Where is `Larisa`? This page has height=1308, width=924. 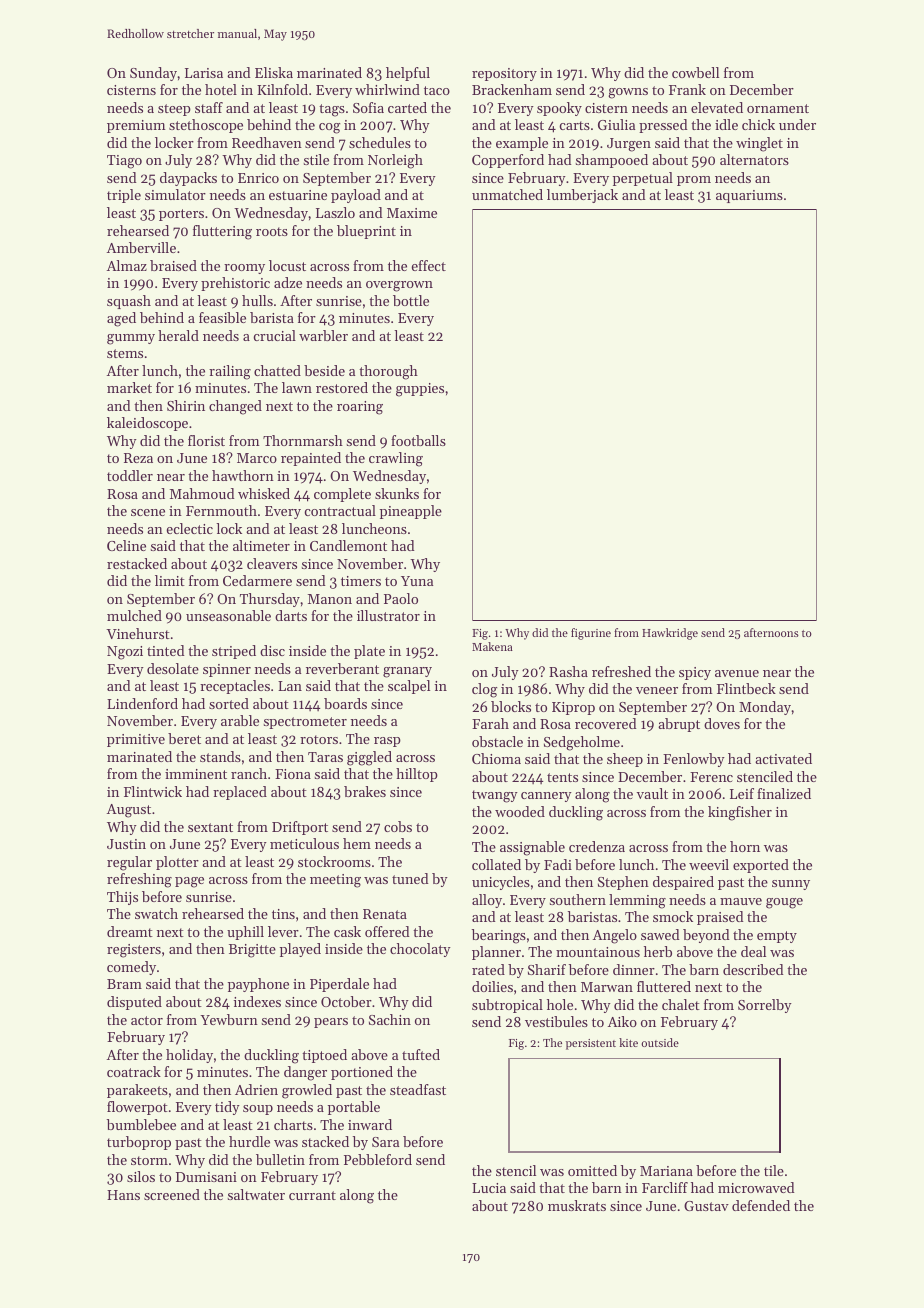 Larisa is located at coordinates (204, 73).
